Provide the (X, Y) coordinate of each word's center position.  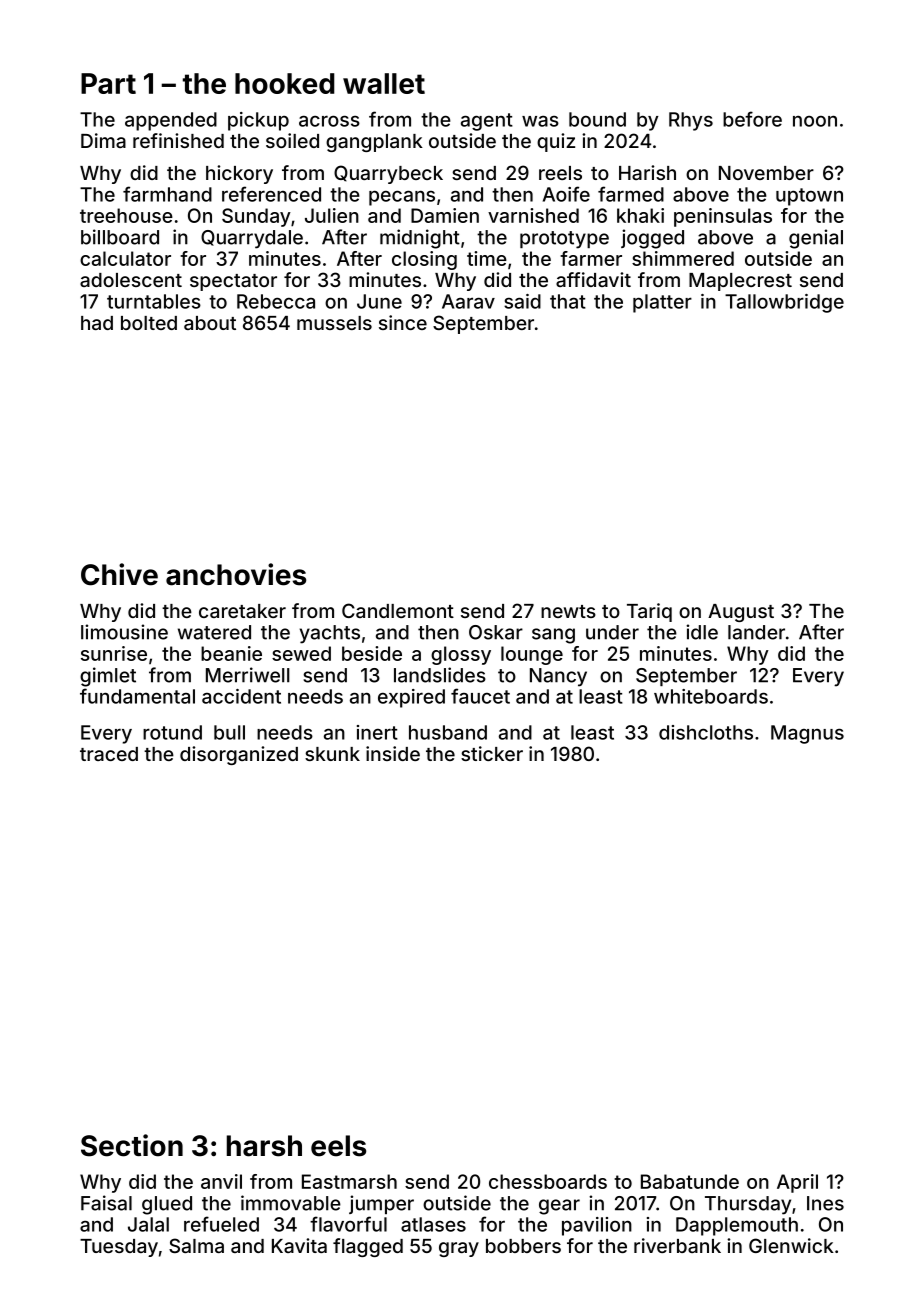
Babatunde (690, 1181)
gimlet (108, 677)
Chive (119, 574)
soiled (292, 140)
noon (815, 121)
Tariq (649, 612)
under (612, 632)
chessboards (548, 1181)
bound (597, 119)
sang (553, 636)
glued (167, 1205)
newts (568, 611)
